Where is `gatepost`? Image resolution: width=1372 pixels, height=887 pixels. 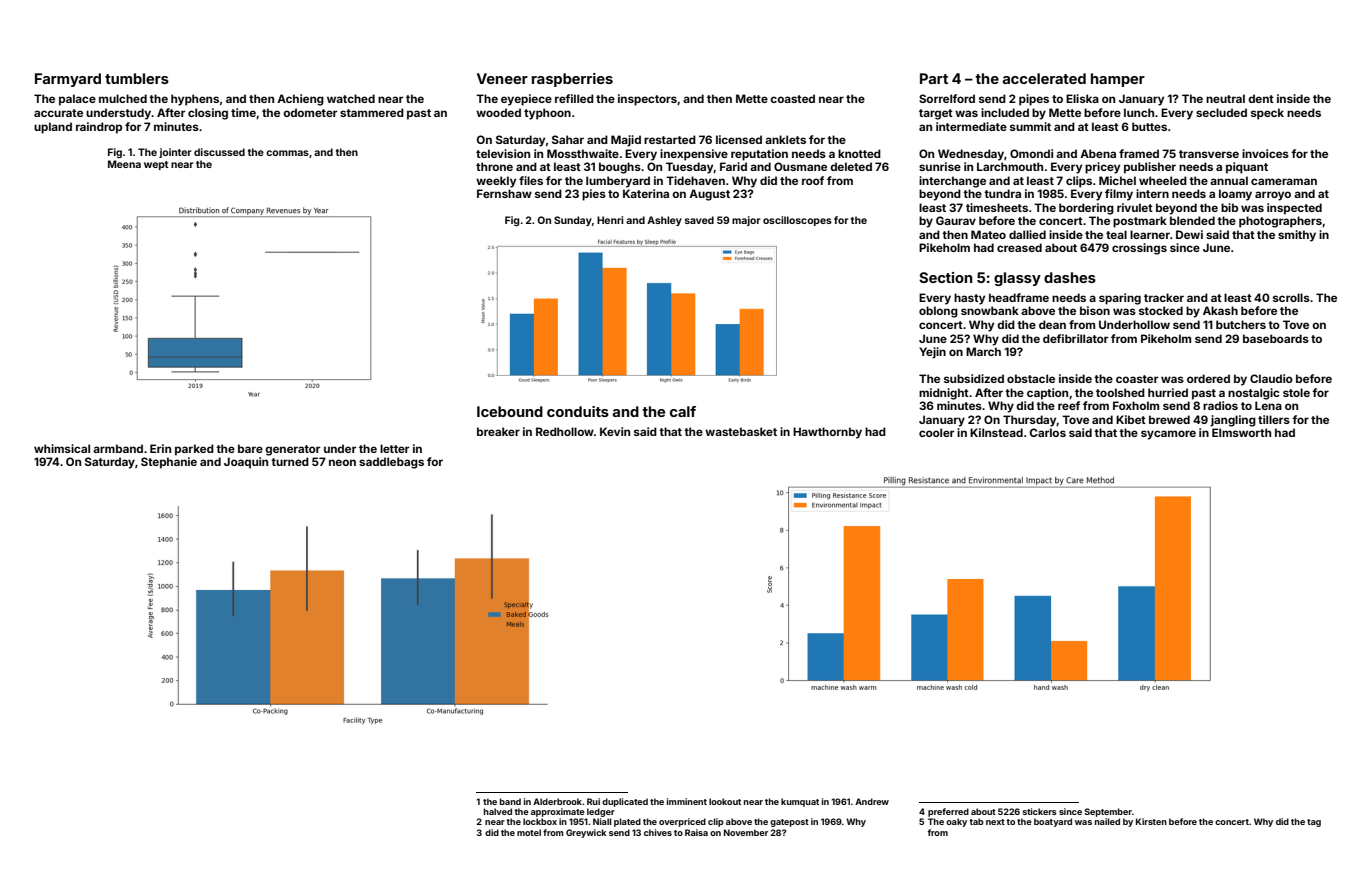 gatepost is located at coordinates (789, 823).
